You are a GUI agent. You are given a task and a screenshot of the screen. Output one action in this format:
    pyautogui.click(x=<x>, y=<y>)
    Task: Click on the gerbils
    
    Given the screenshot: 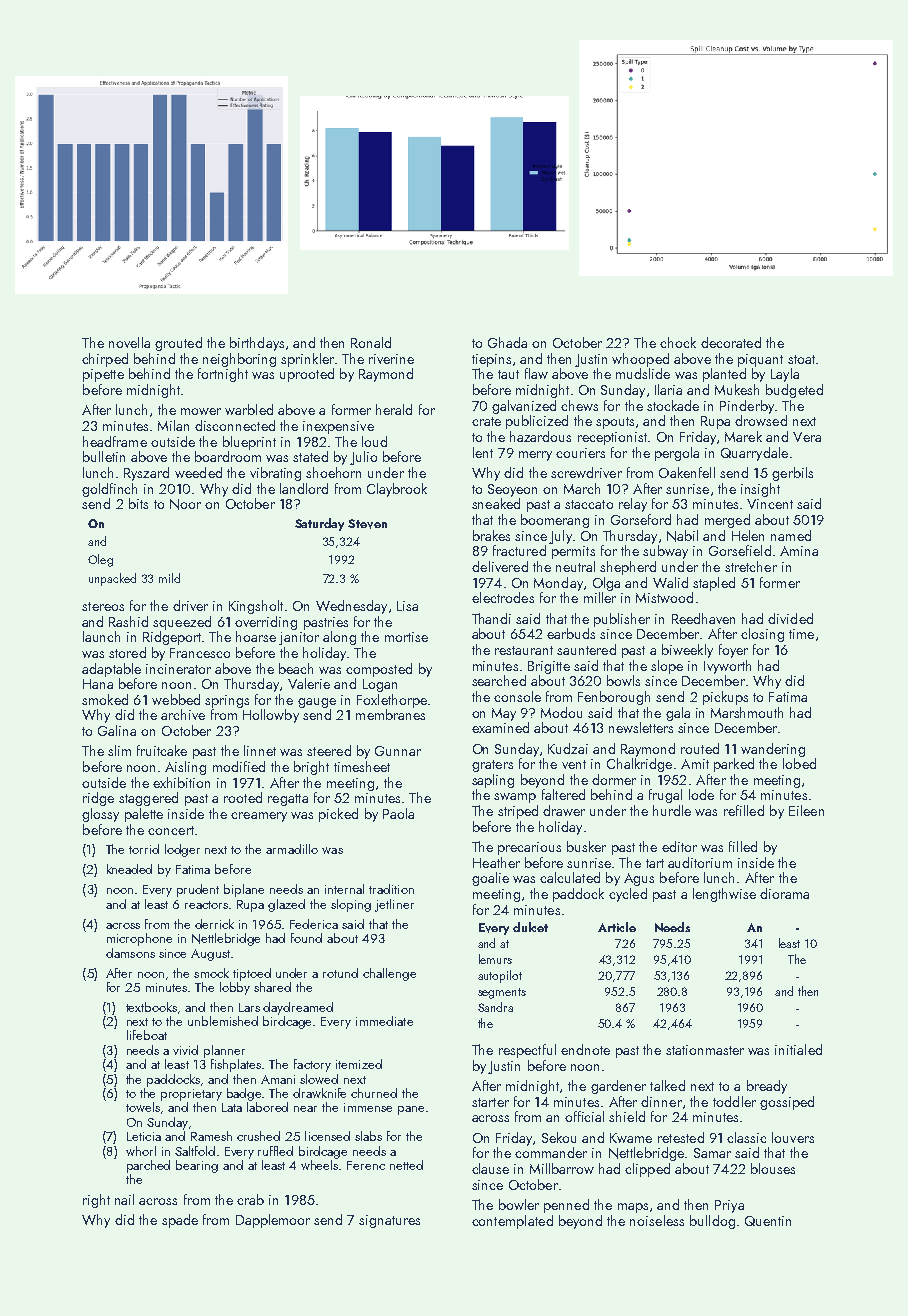 What is the action you would take?
    pyautogui.click(x=792, y=474)
